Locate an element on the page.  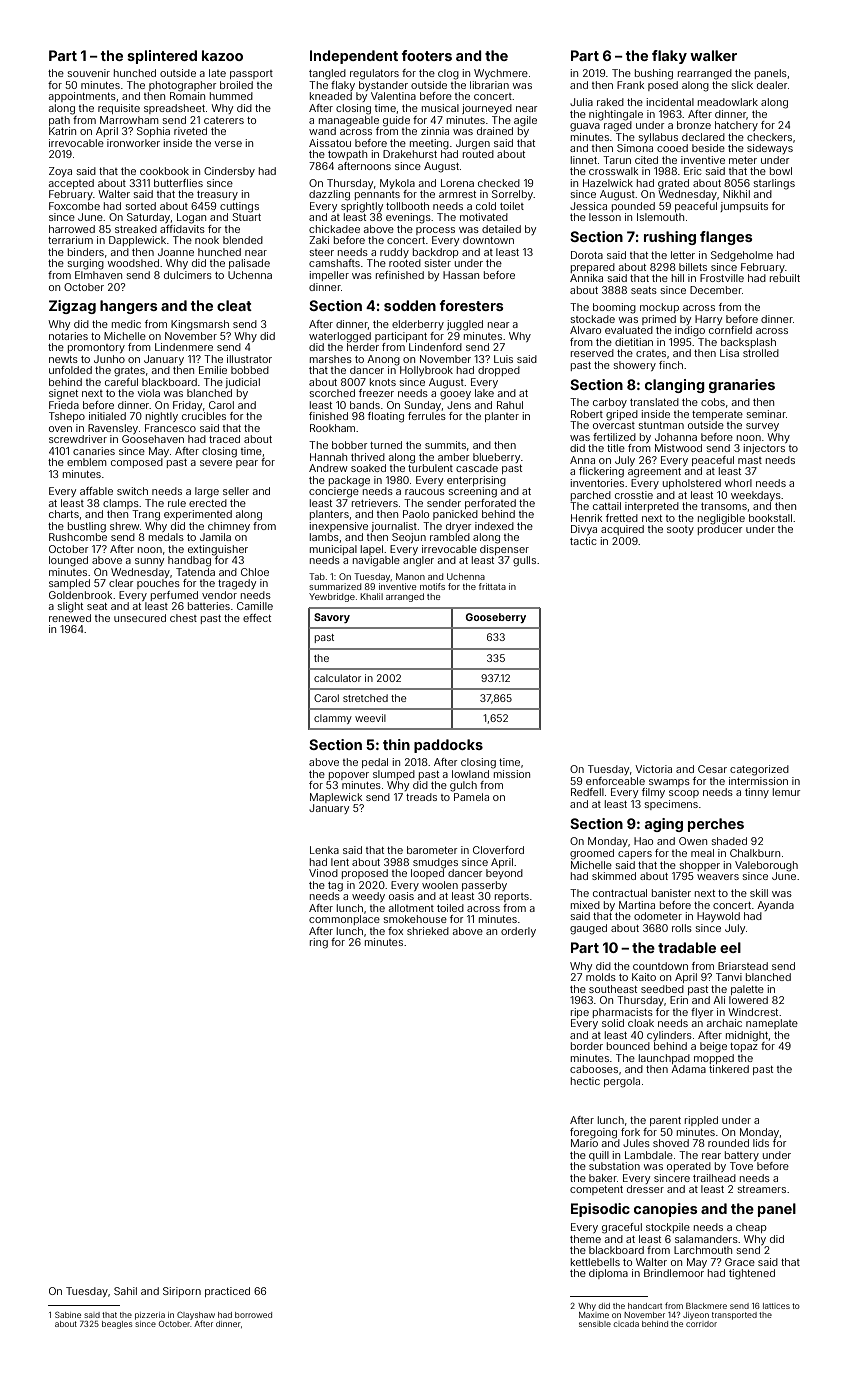
tangled is located at coordinates (327, 74).
